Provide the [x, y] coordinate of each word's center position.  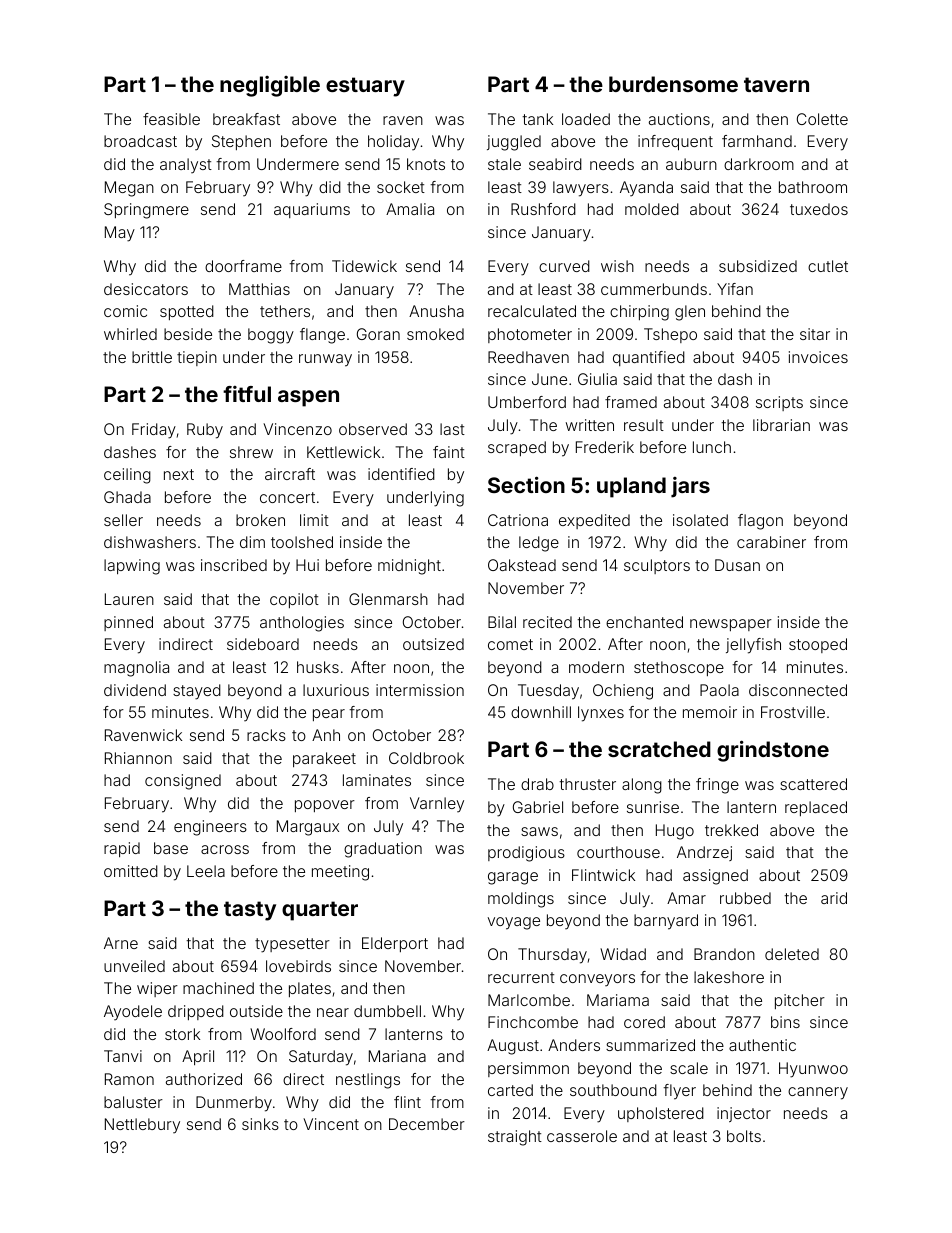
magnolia [136, 669]
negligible [270, 86]
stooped [818, 645]
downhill [541, 712]
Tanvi [123, 1056]
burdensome [673, 84]
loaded [586, 119]
